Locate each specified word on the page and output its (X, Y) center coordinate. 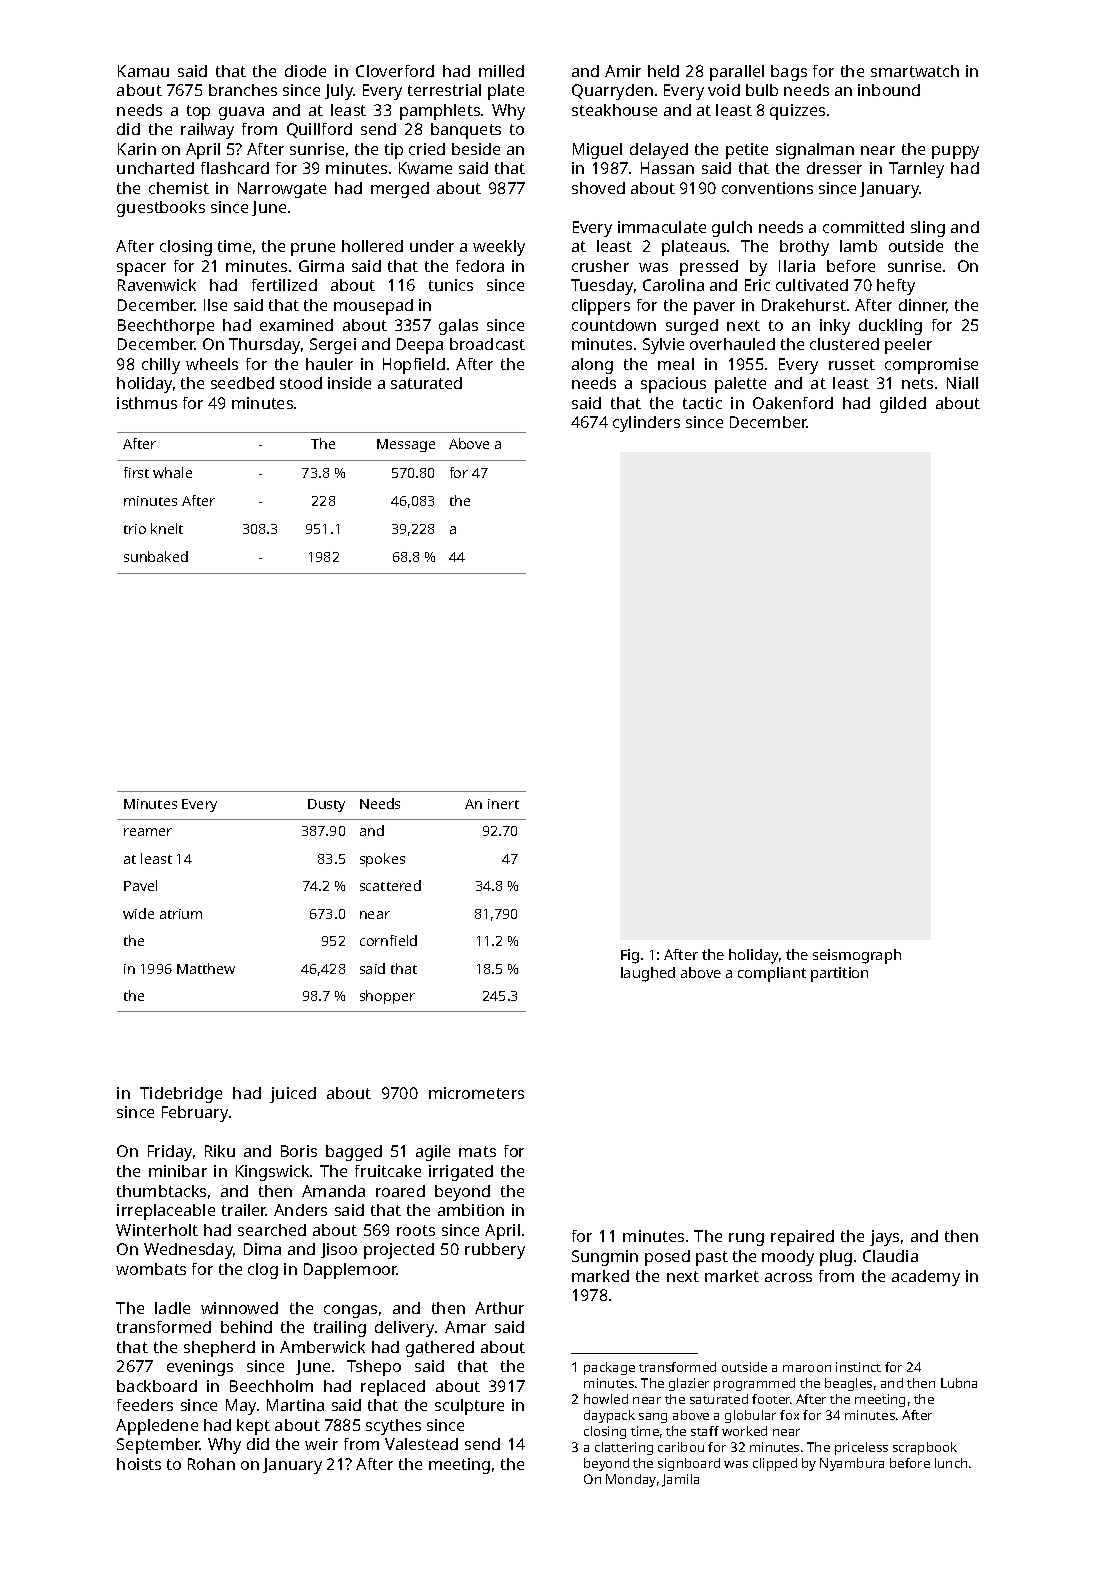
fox (789, 1415)
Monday (631, 1480)
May (241, 1407)
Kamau (143, 71)
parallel (737, 73)
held (663, 71)
